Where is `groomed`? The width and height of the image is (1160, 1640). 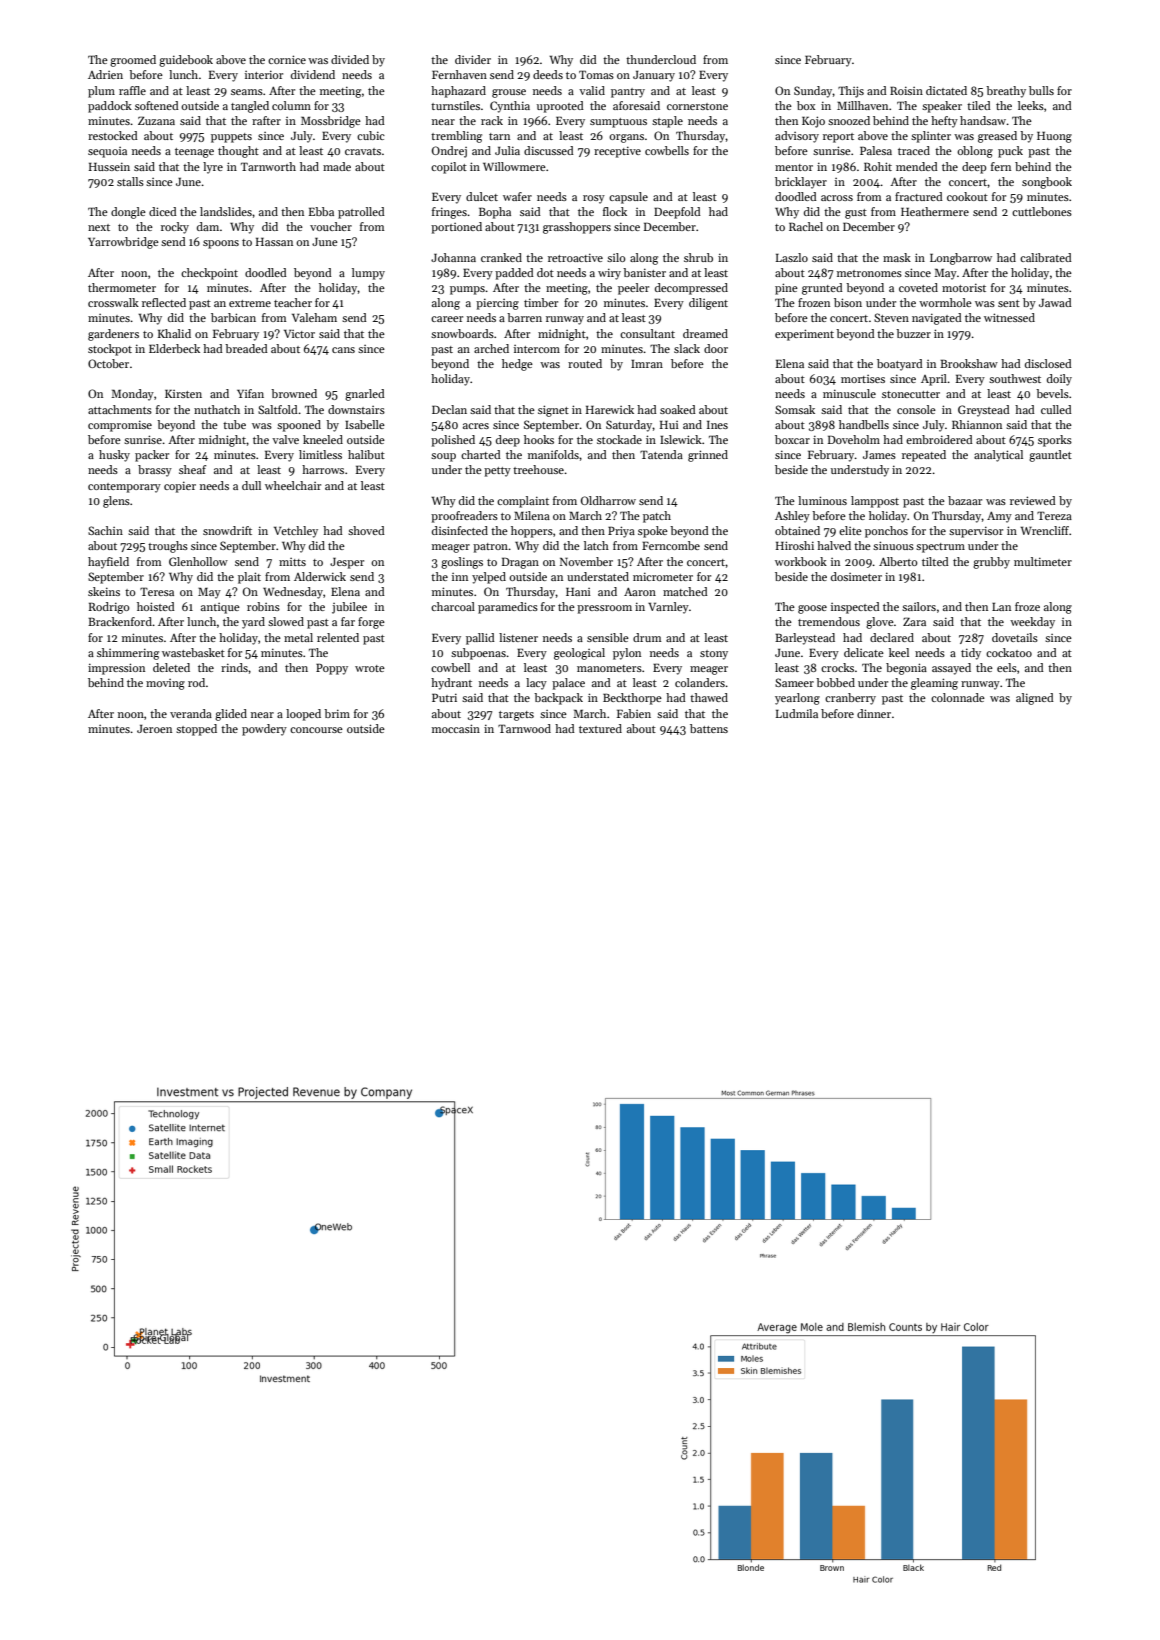 groomed is located at coordinates (133, 61).
